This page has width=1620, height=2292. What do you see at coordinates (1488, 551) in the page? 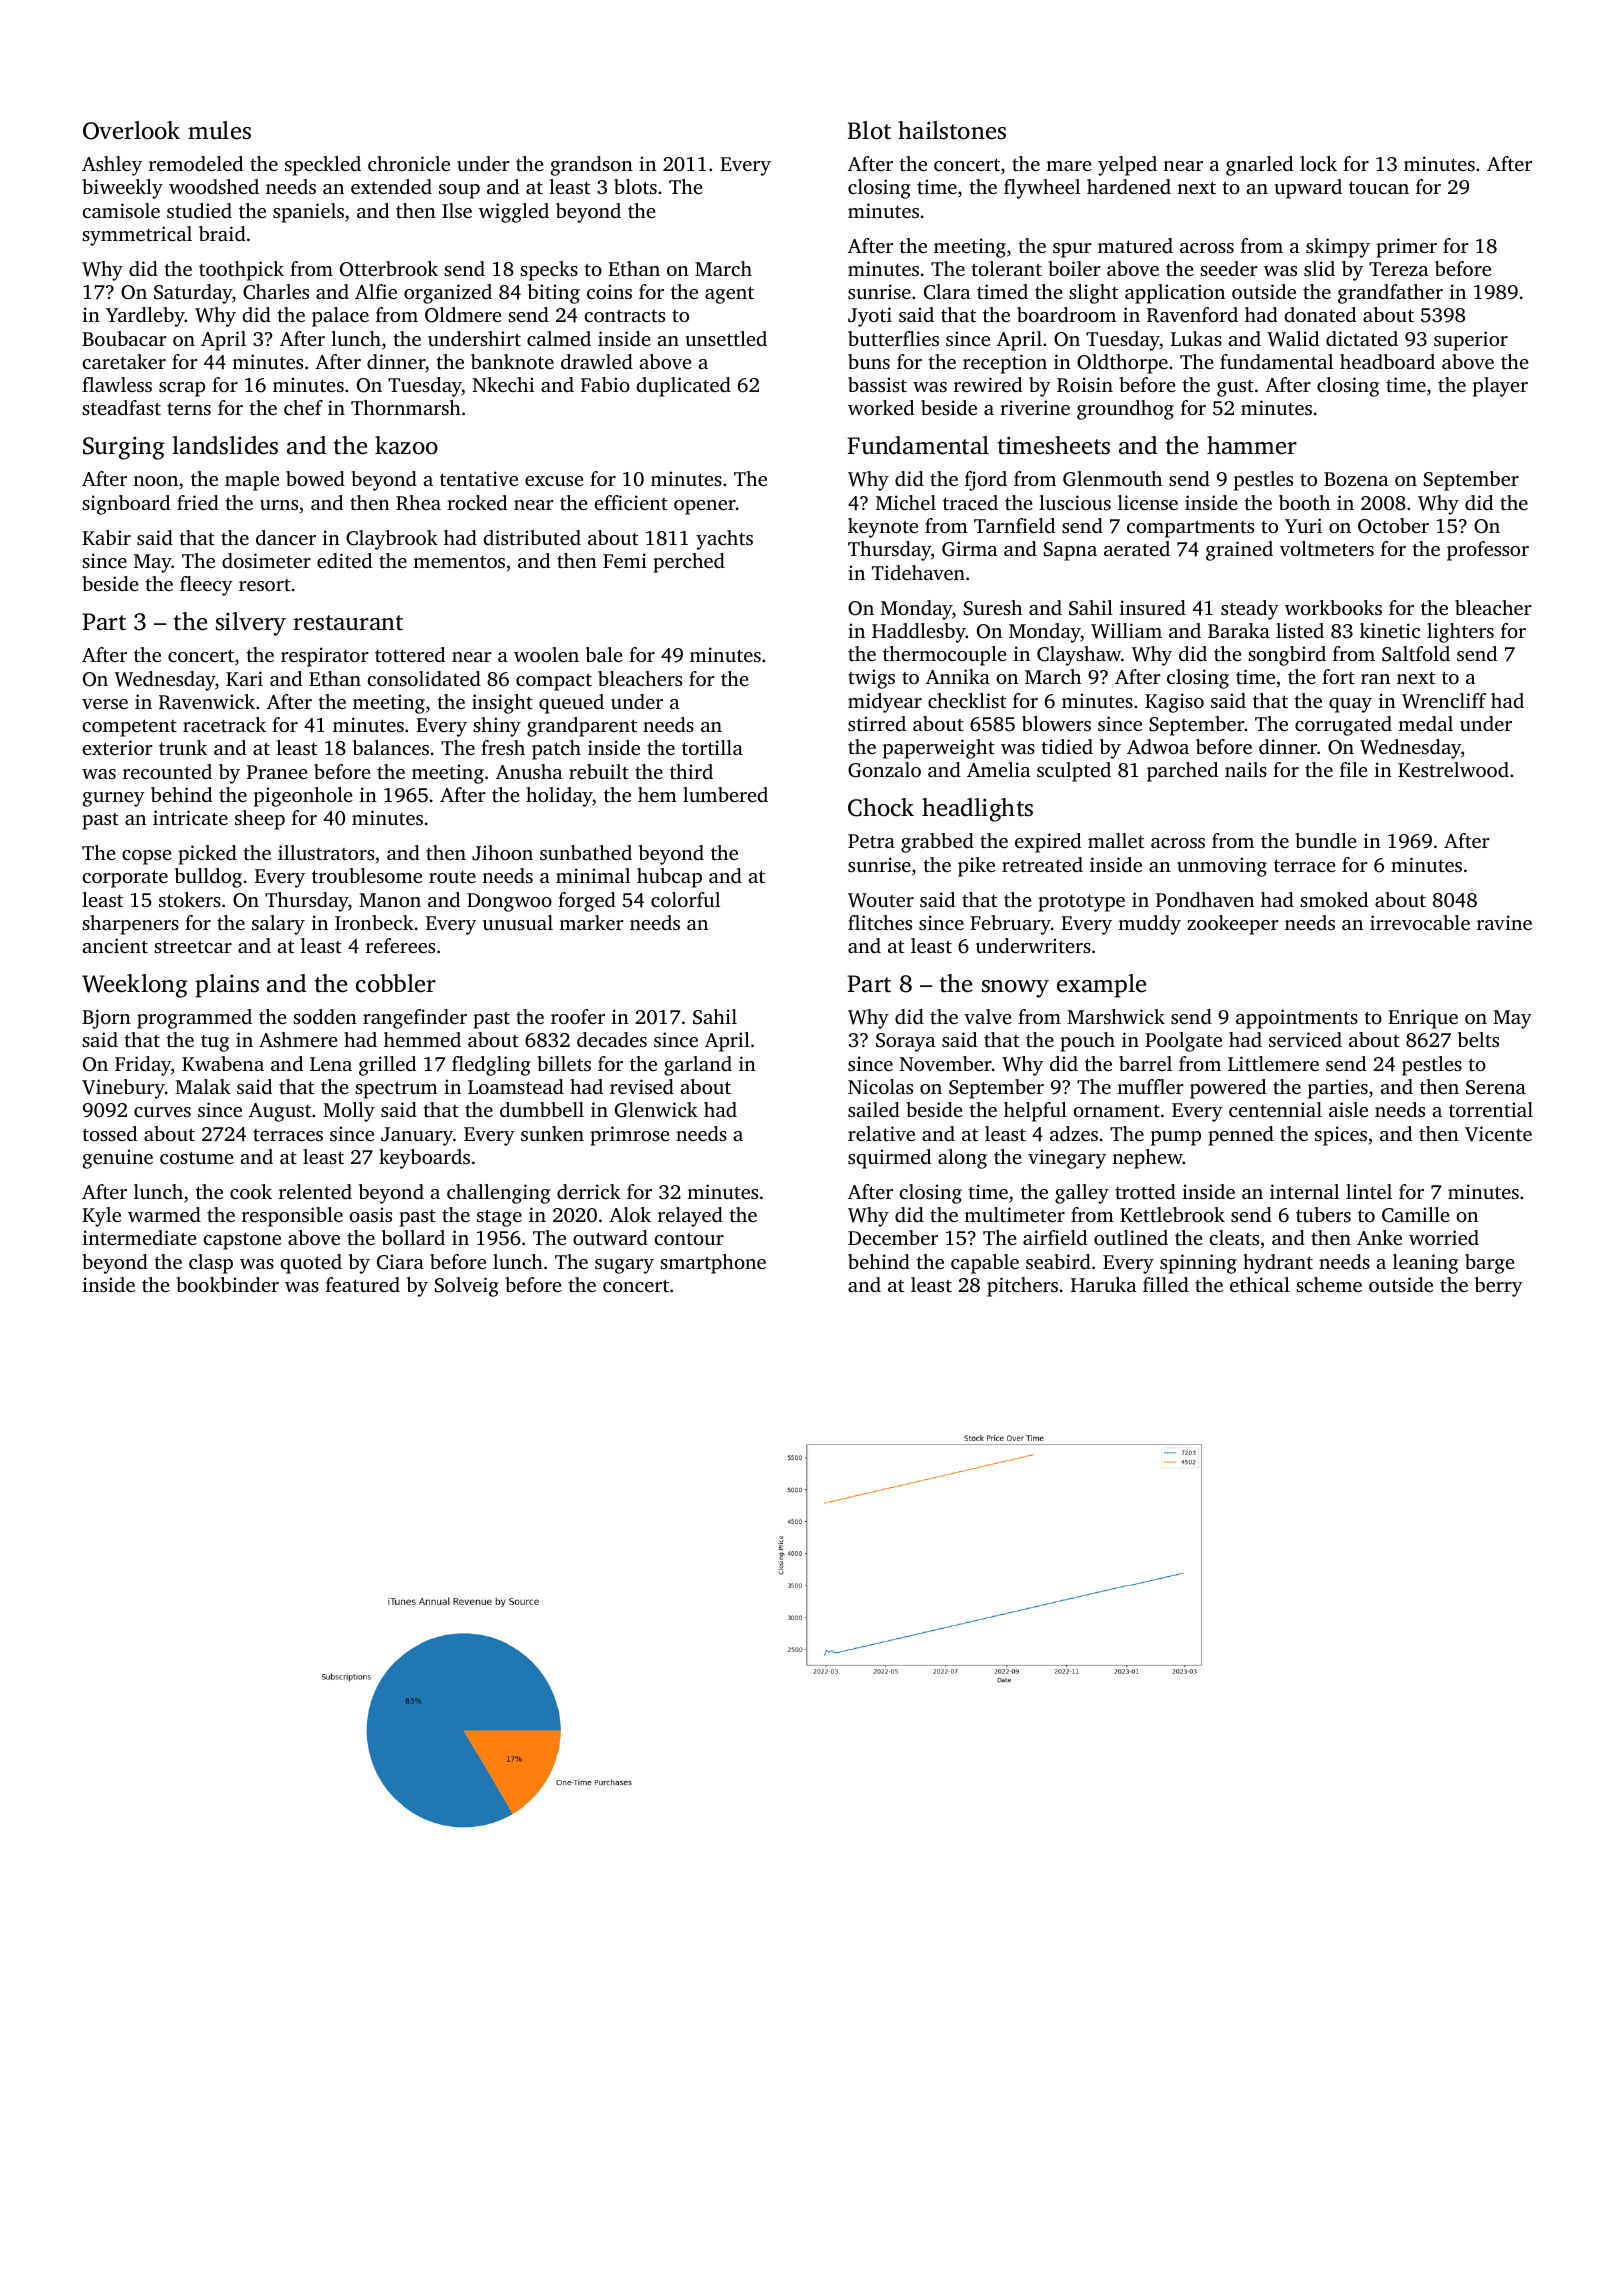
I see `professor` at bounding box center [1488, 551].
